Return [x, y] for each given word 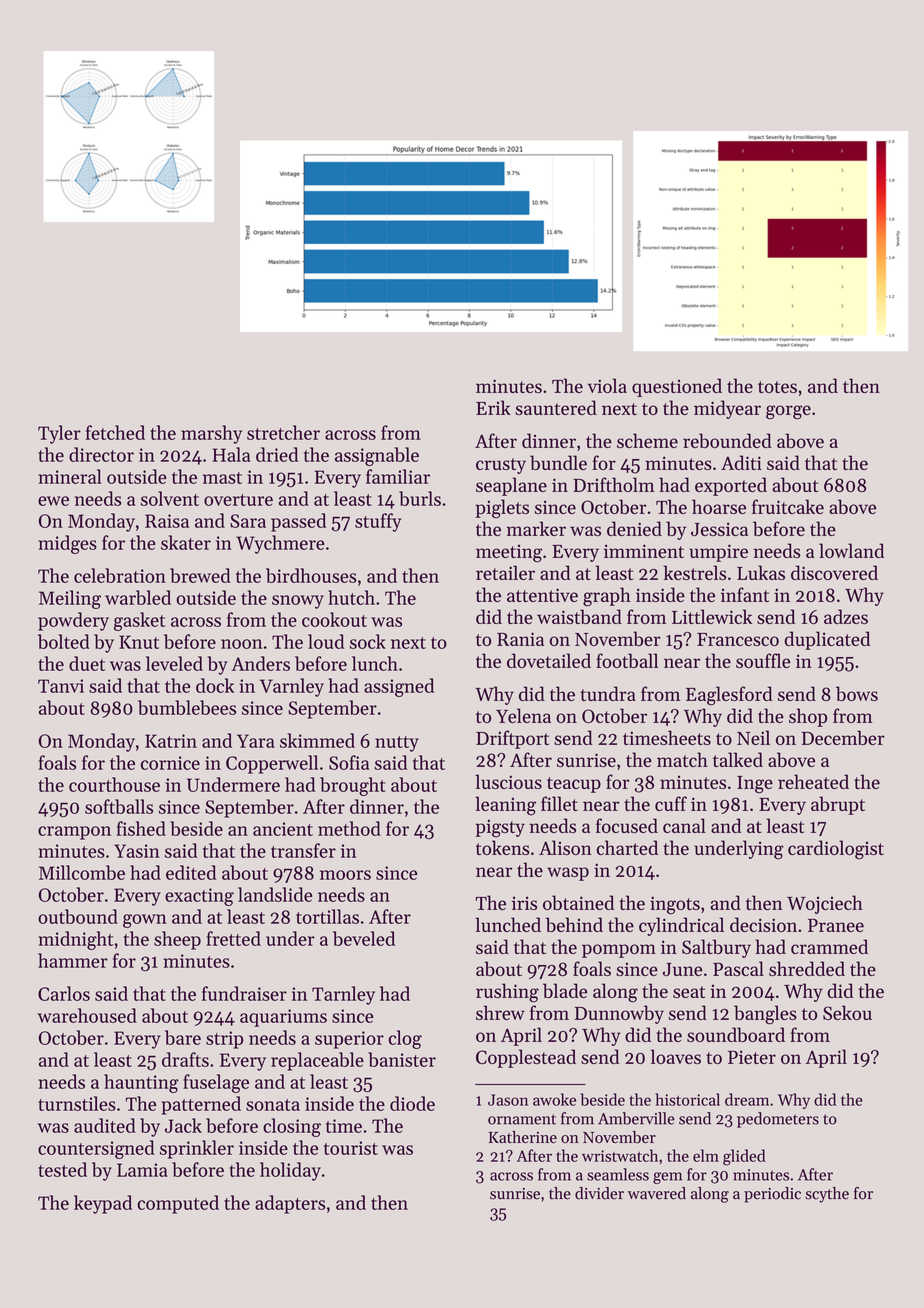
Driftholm [614, 484]
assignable [377, 456]
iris [524, 903]
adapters [290, 1204]
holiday [290, 1171]
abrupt [838, 805]
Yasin [137, 851]
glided [744, 1157]
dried [277, 454]
